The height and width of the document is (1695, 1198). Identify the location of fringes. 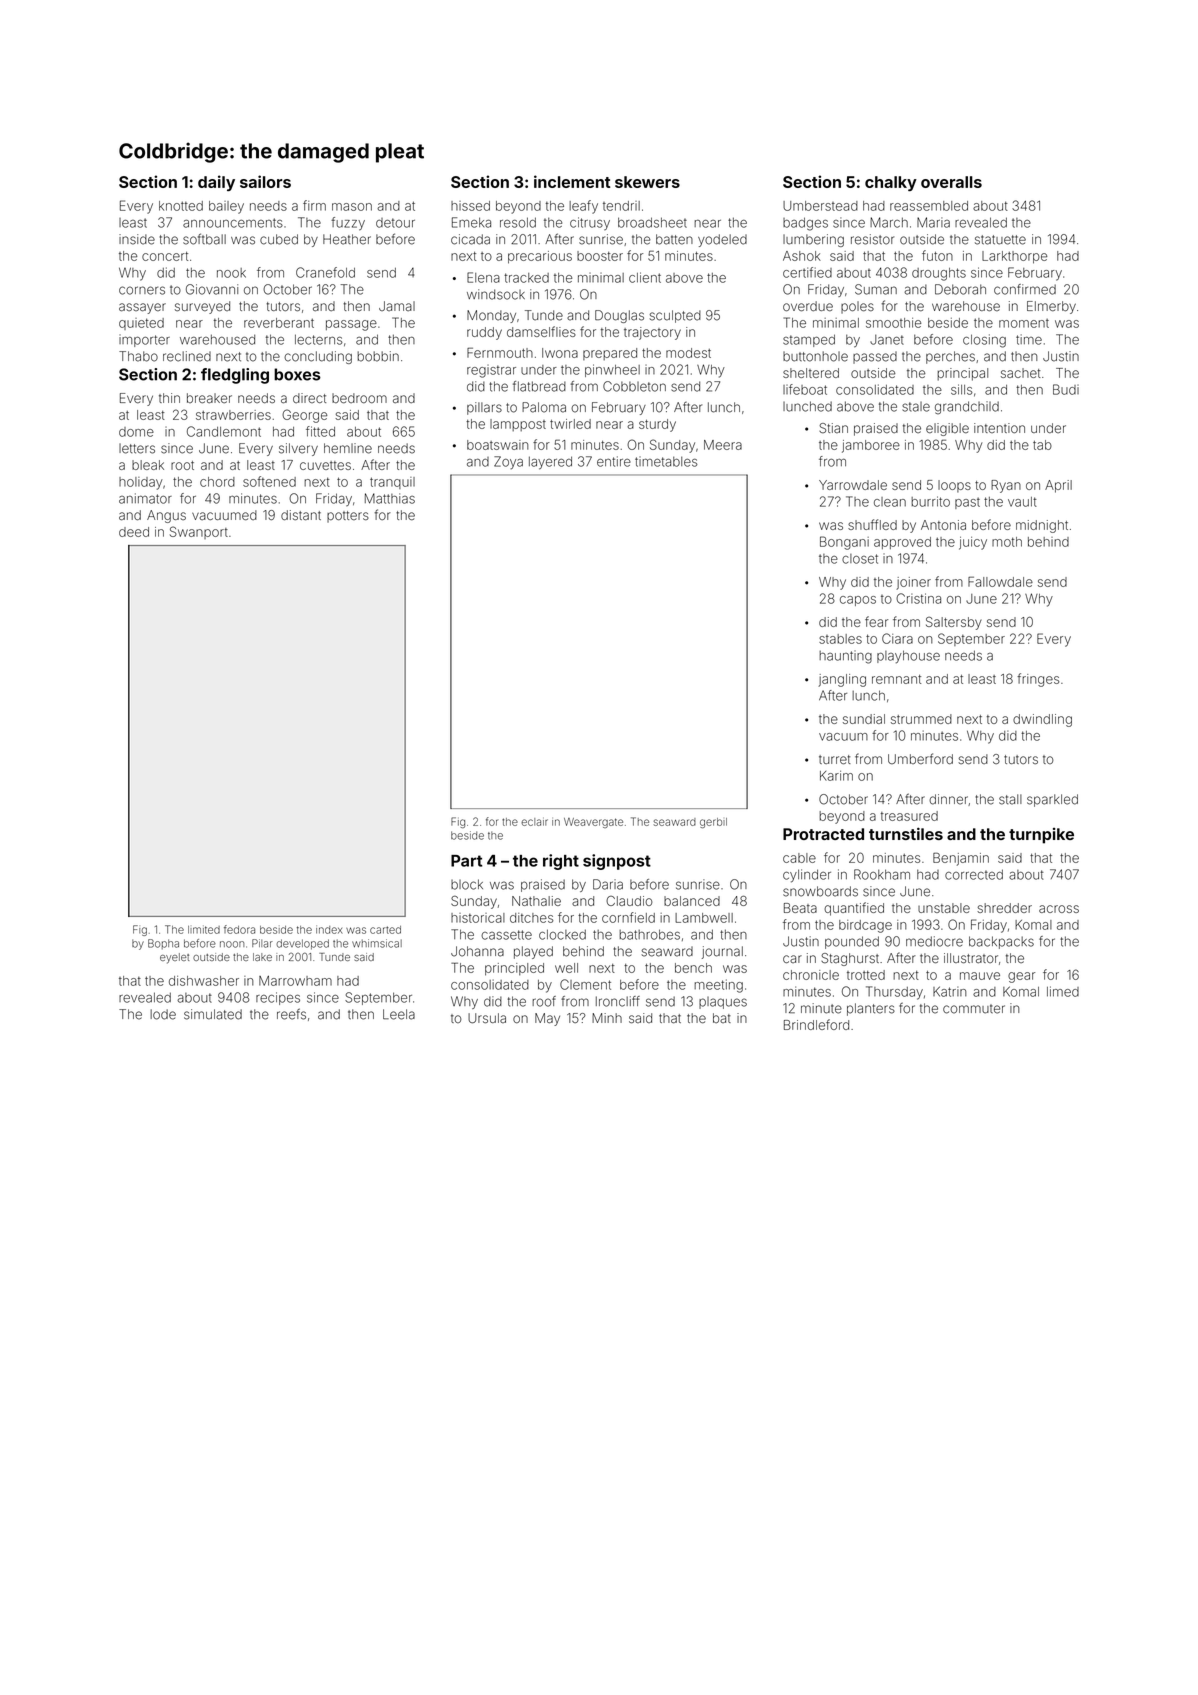
(1038, 680).
